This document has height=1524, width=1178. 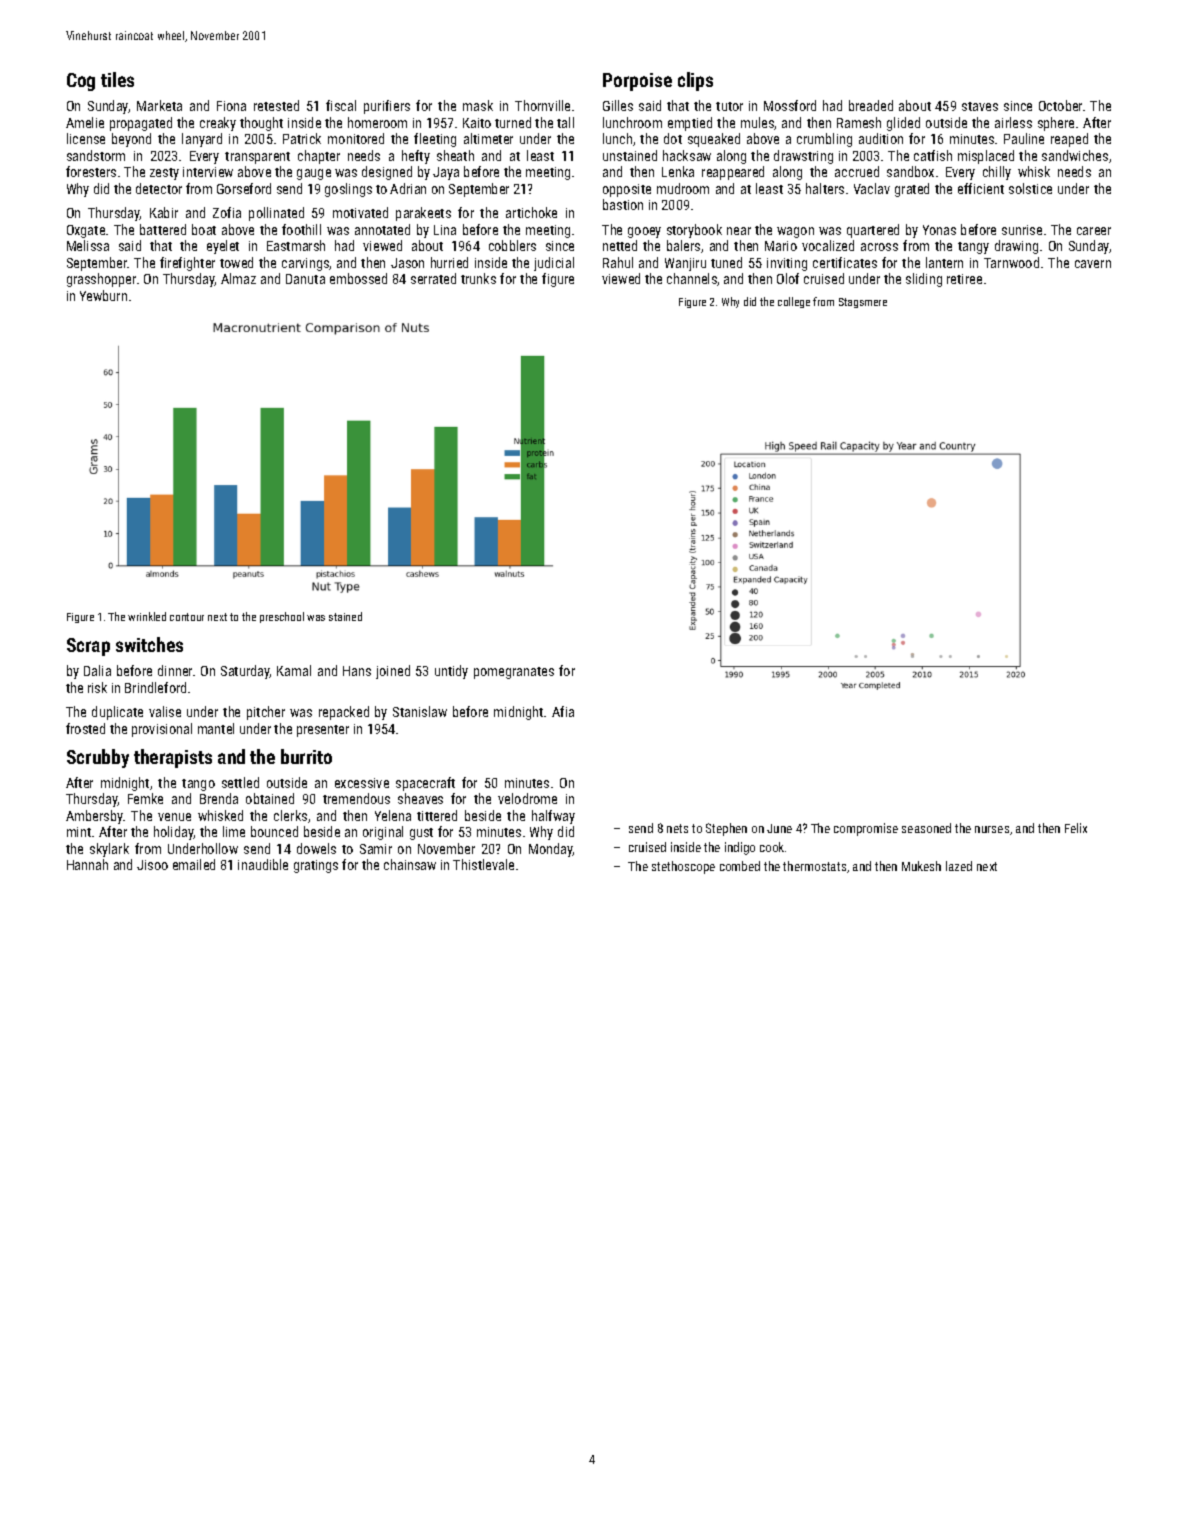 I want to click on Kabir, so click(x=164, y=212).
